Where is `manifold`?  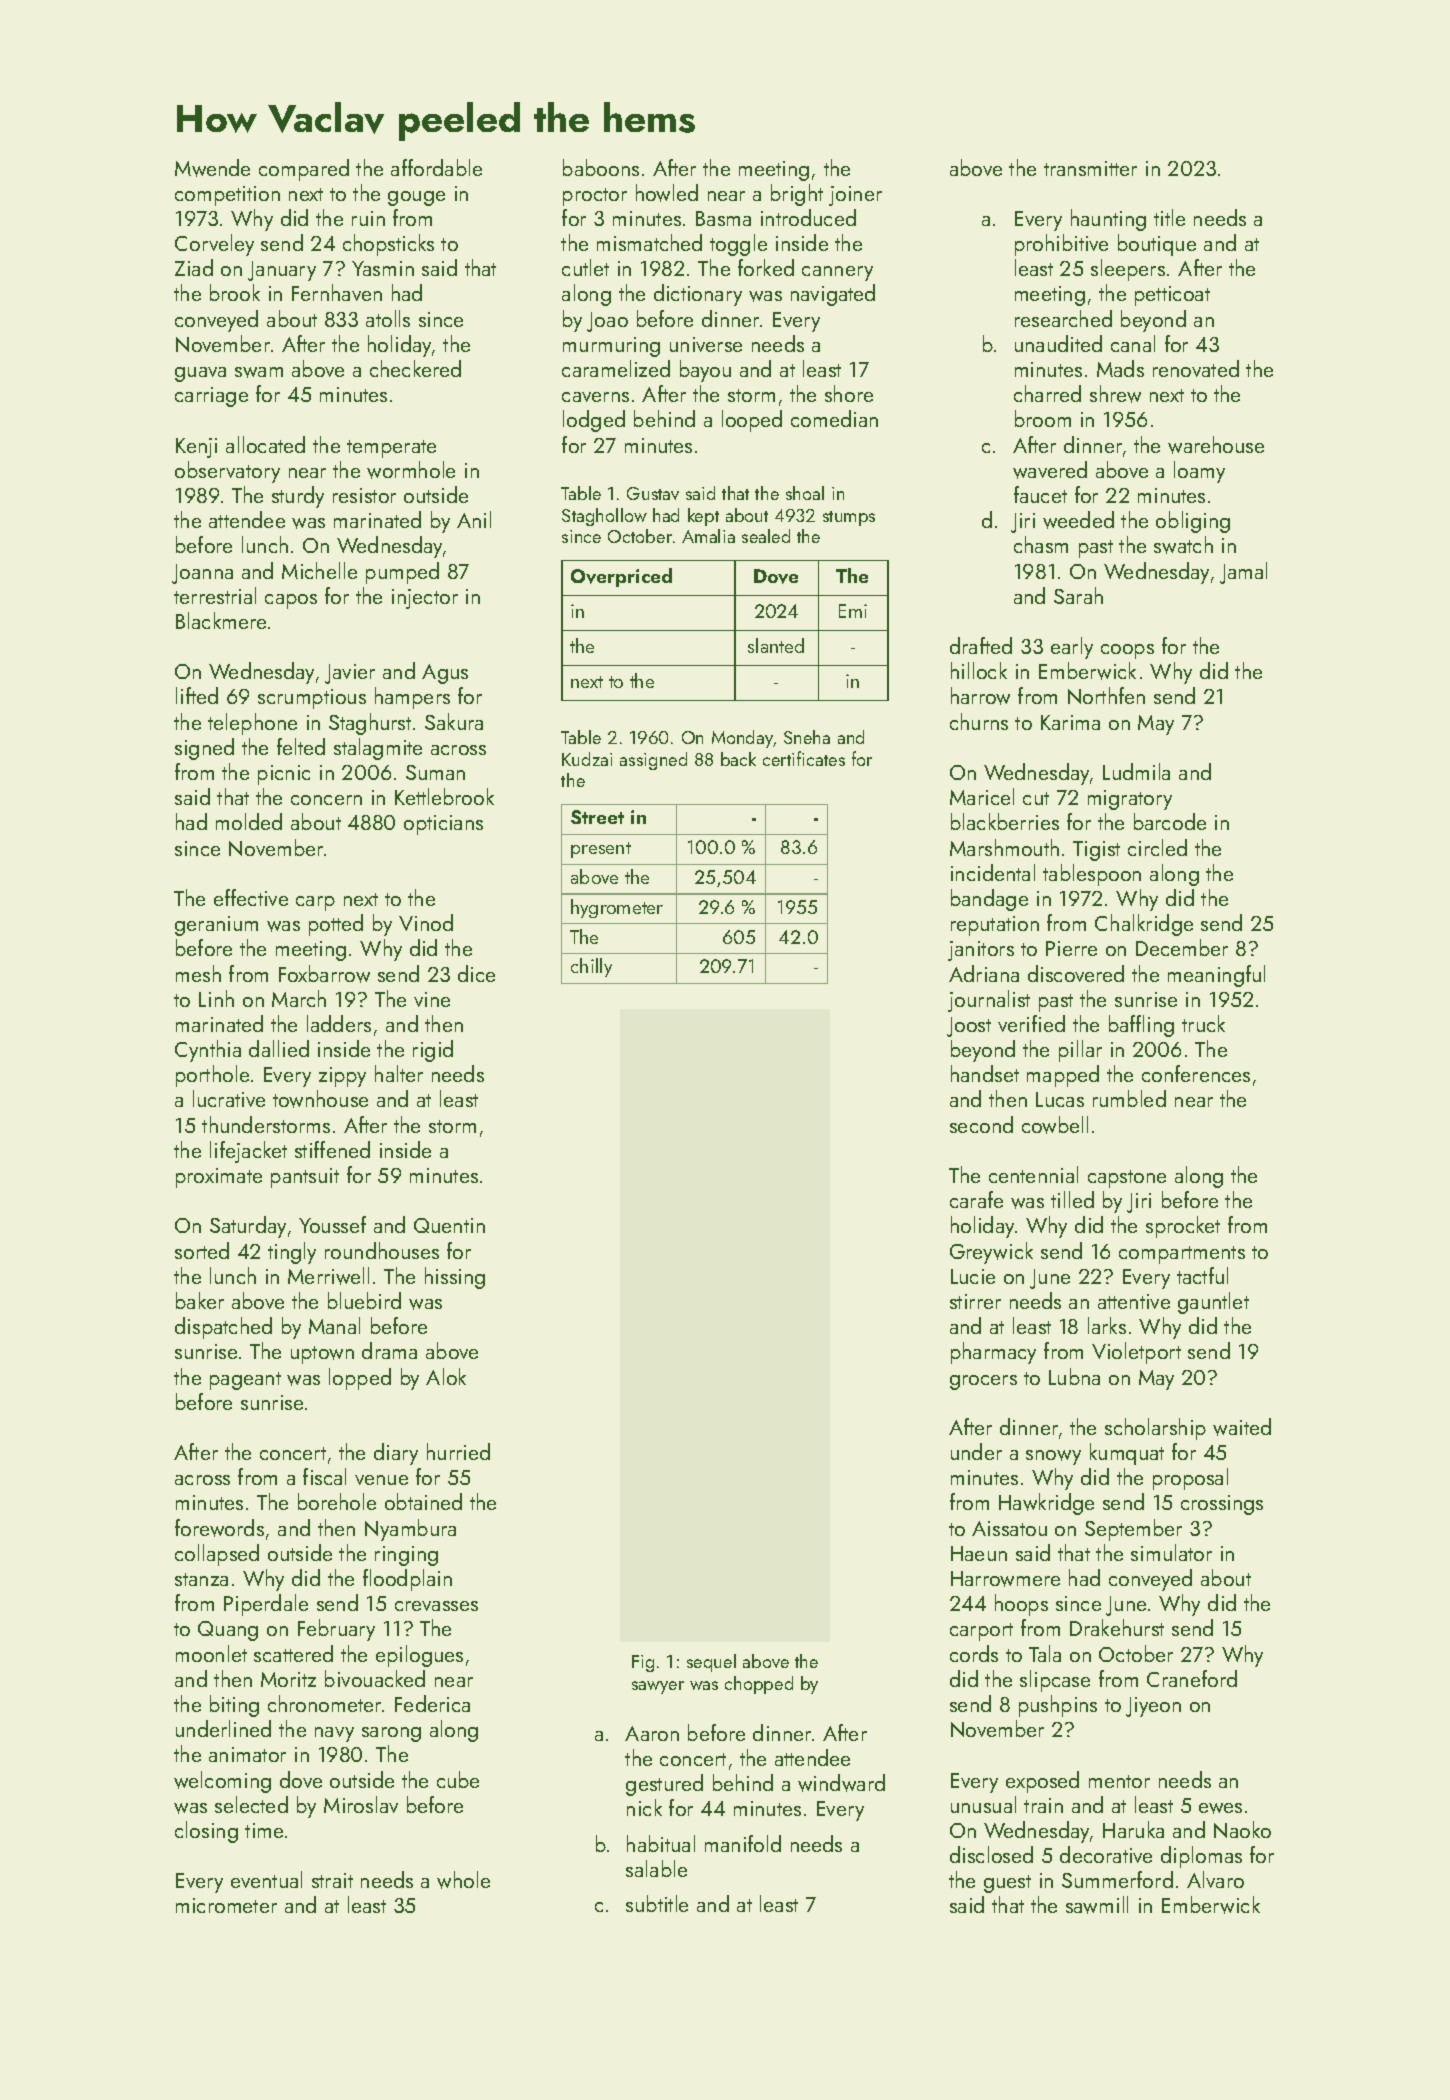 manifold is located at coordinates (743, 1843).
